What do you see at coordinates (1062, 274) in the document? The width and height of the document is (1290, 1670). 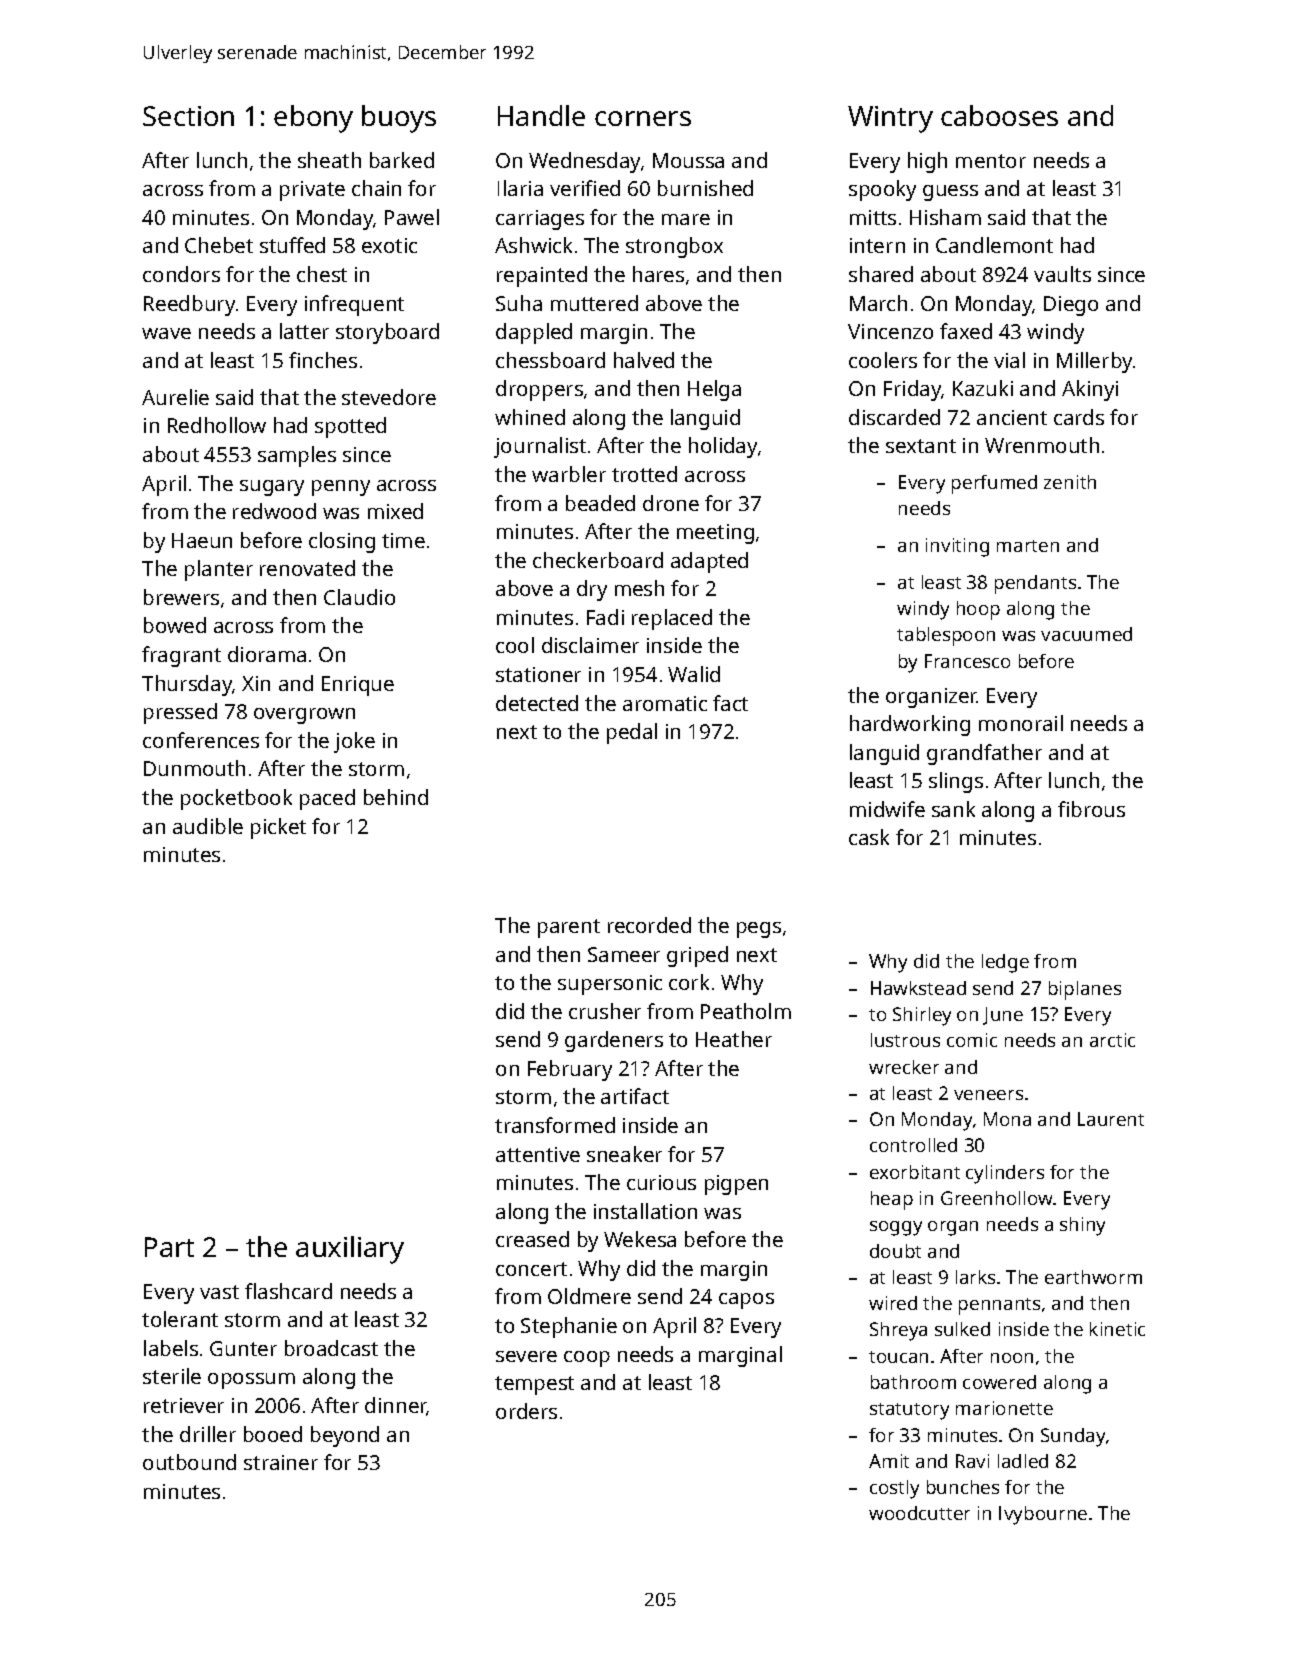 I see `vaults` at bounding box center [1062, 274].
